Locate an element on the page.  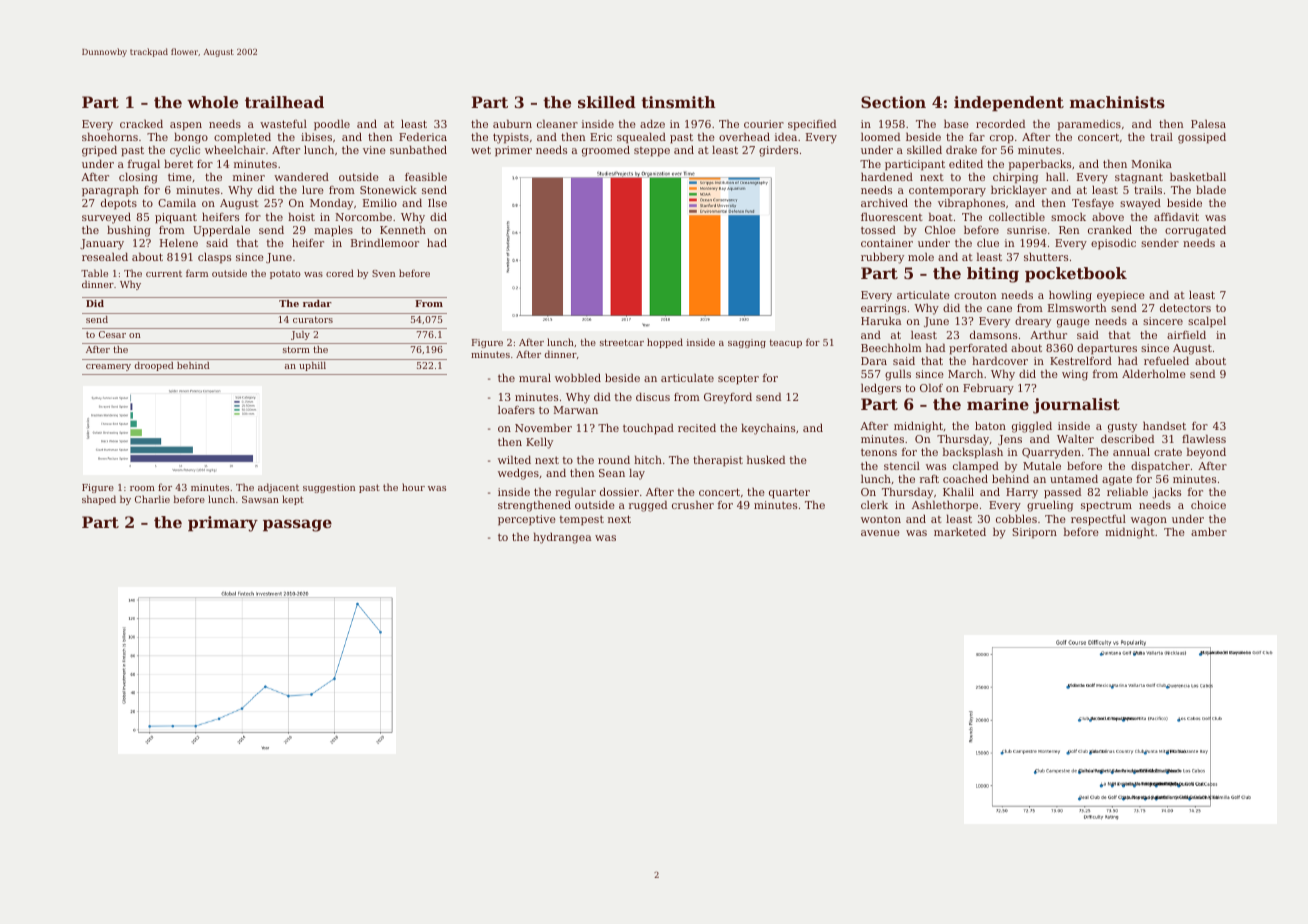
tinsmith is located at coordinates (678, 102).
